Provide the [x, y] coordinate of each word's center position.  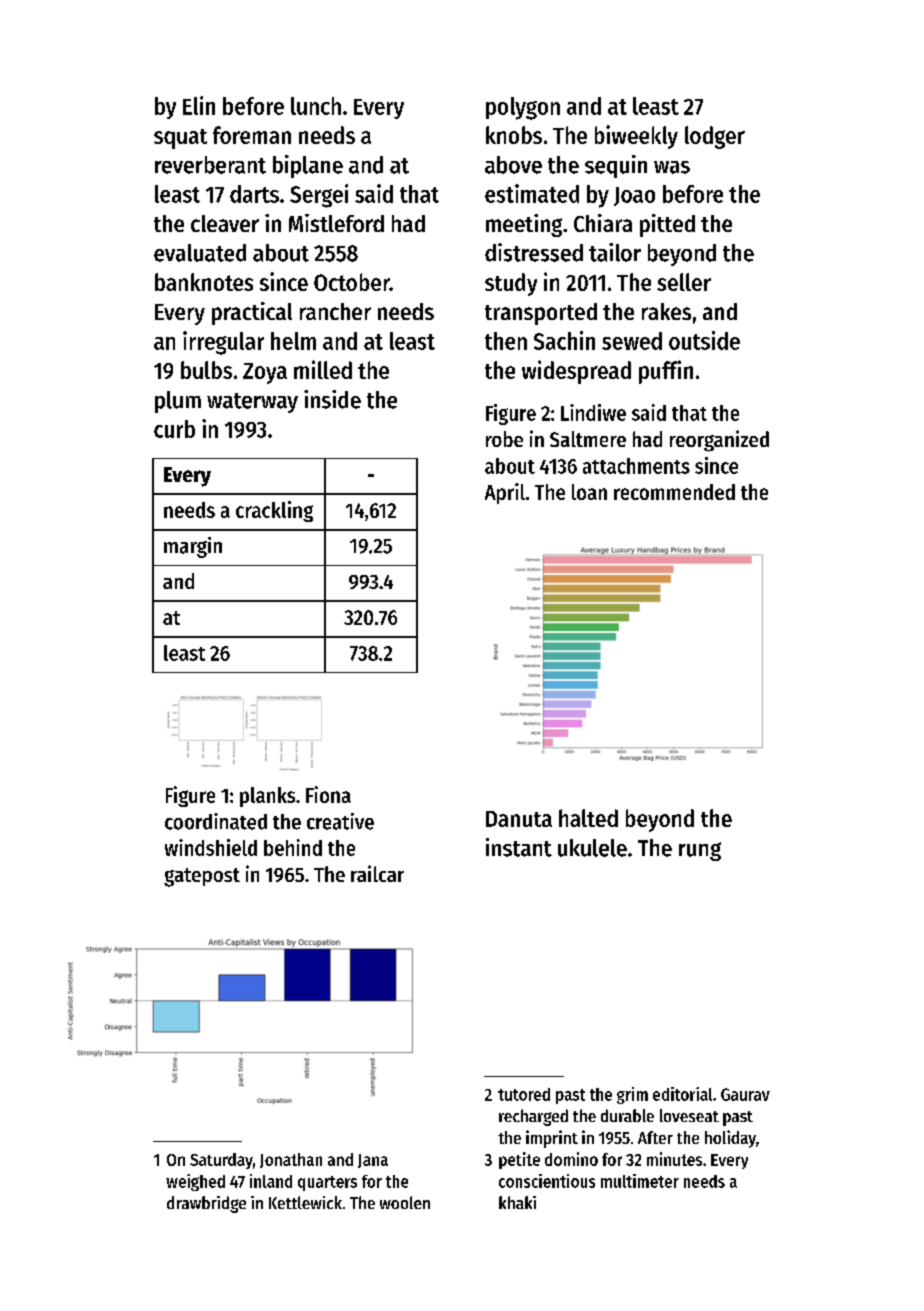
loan [589, 492]
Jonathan [291, 1160]
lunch [316, 106]
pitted [667, 225]
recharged [533, 1117]
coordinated [216, 821]
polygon [523, 108]
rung [700, 851]
